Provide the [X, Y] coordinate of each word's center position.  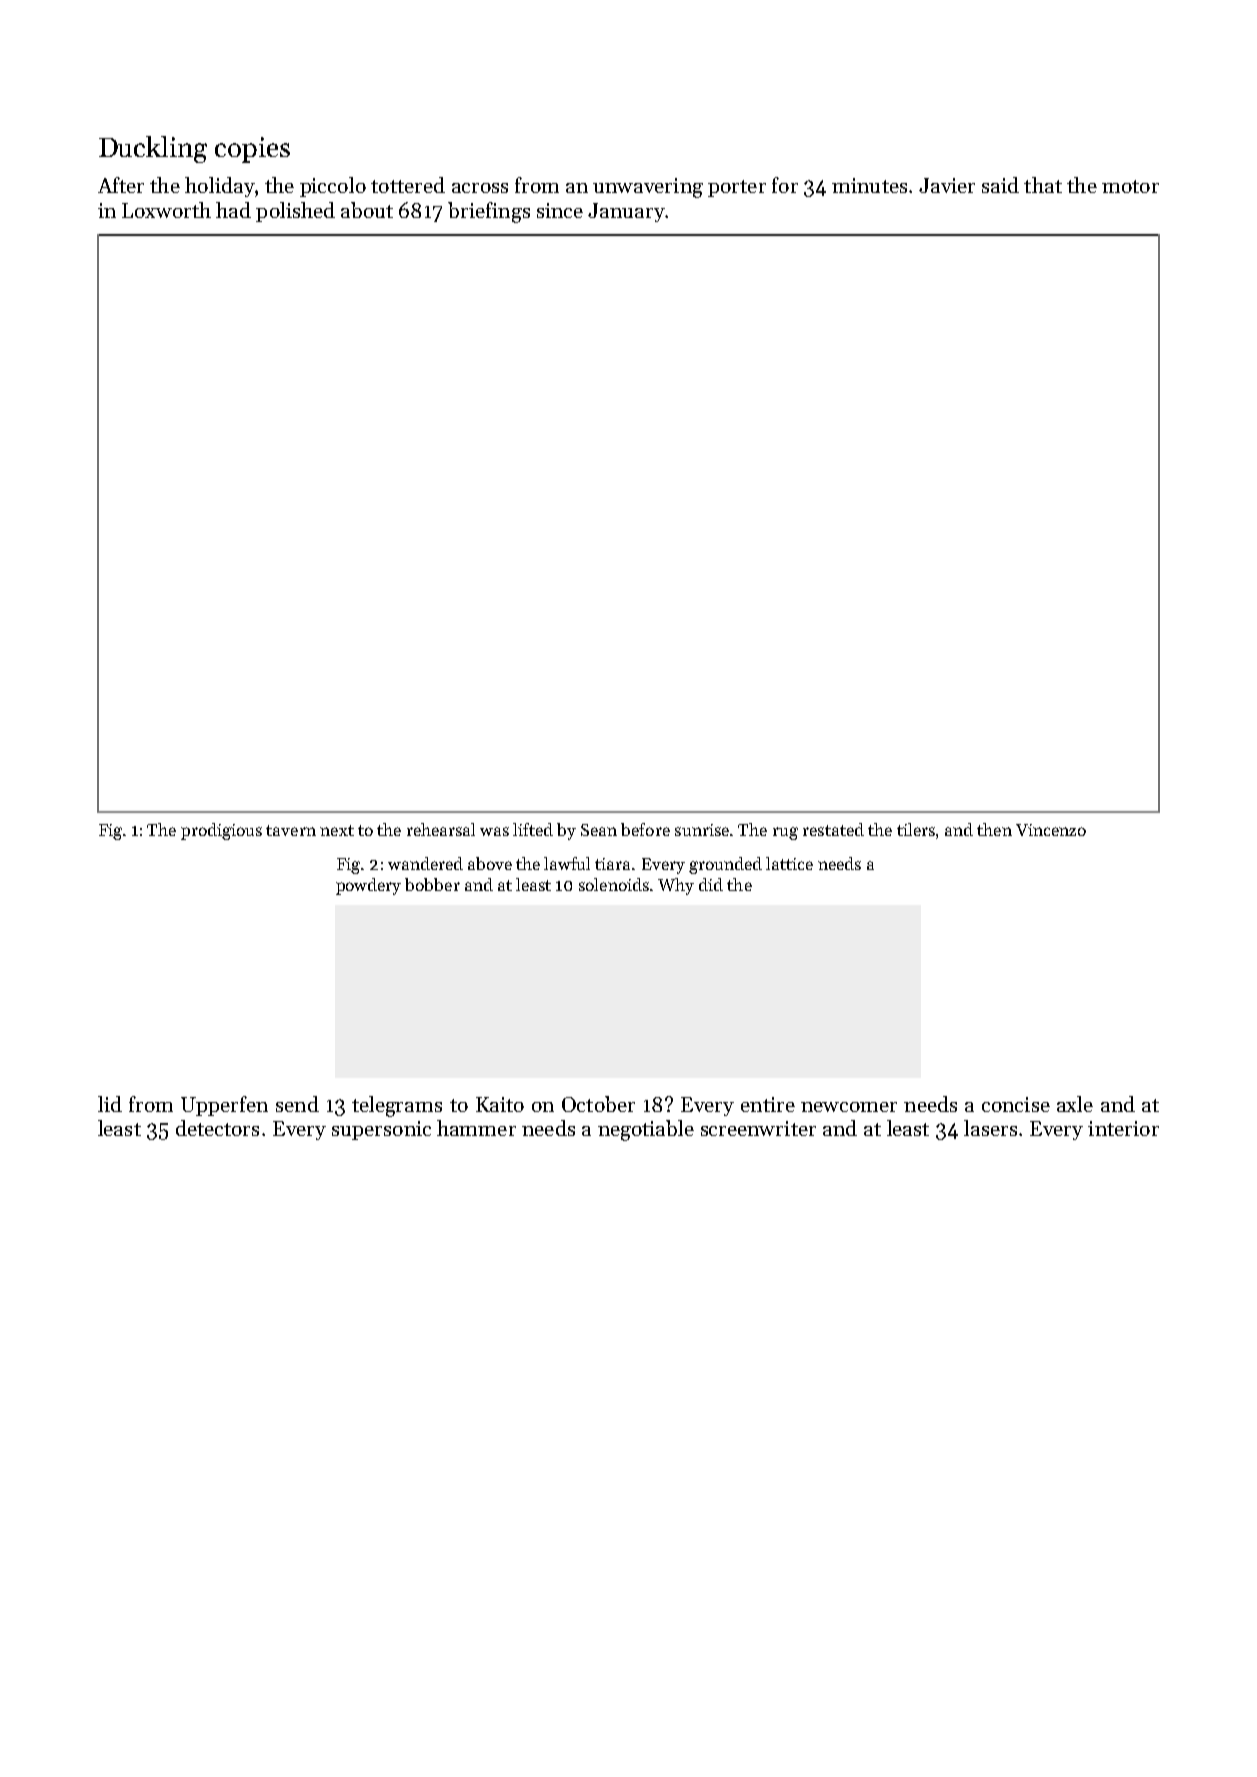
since [560, 210]
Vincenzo [1051, 830]
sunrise [702, 830]
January [626, 212]
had [233, 210]
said [1000, 185]
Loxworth [166, 210]
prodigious [221, 831]
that [1043, 185]
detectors [217, 1128]
